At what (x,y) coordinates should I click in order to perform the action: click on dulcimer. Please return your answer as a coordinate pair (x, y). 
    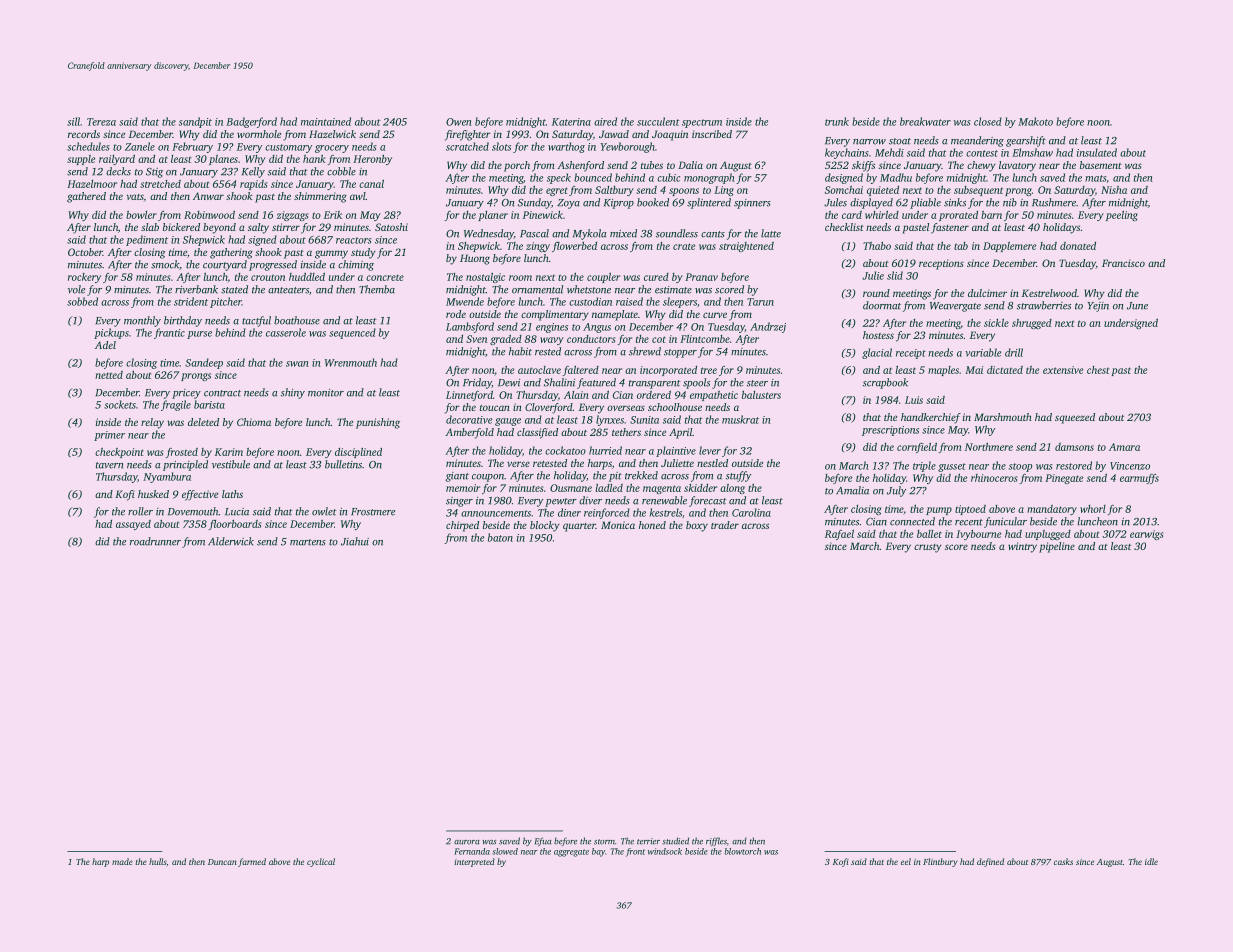
    Looking at the image, I should click on (987, 293).
